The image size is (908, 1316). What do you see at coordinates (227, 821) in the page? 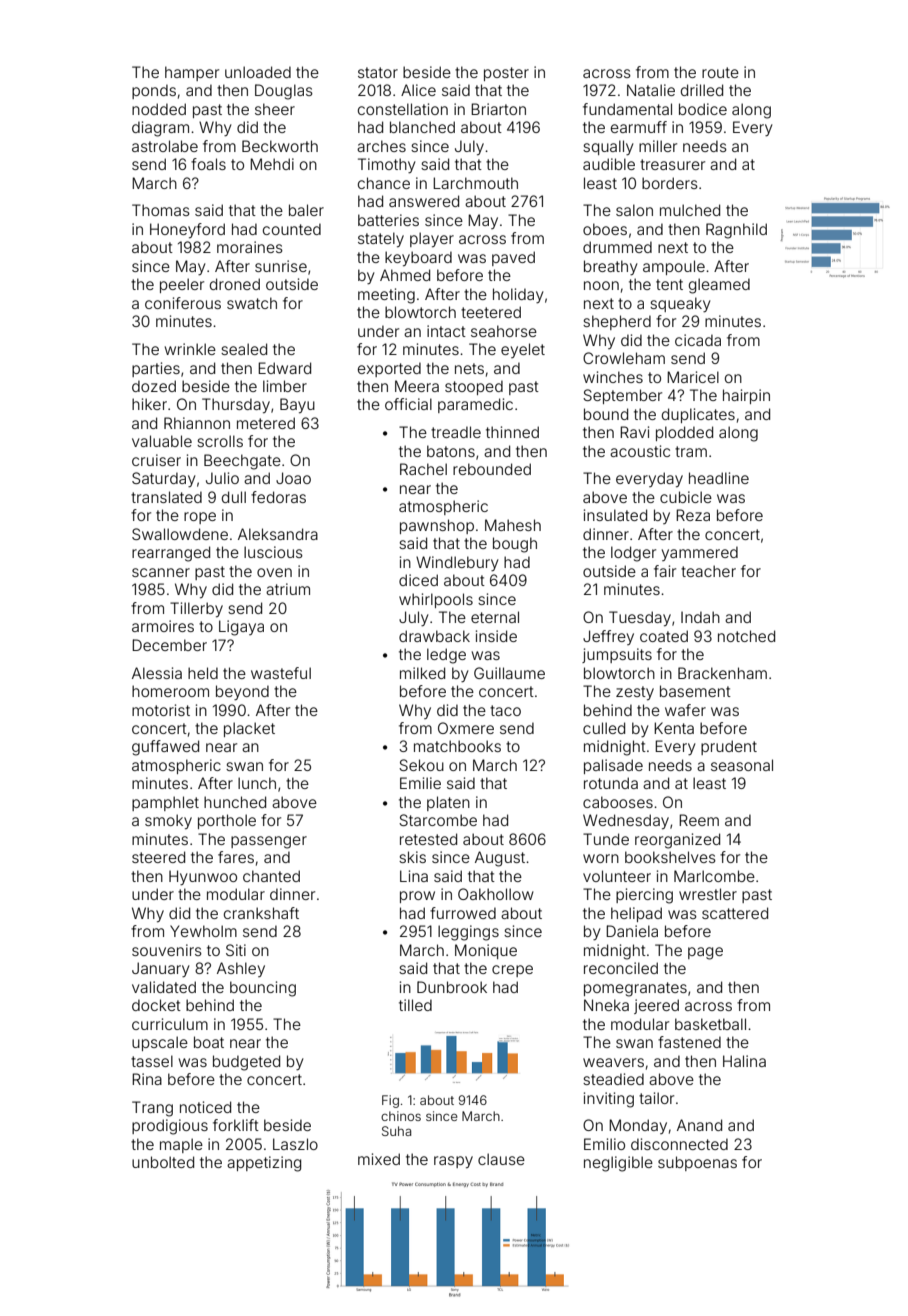
I see `porthole` at bounding box center [227, 821].
